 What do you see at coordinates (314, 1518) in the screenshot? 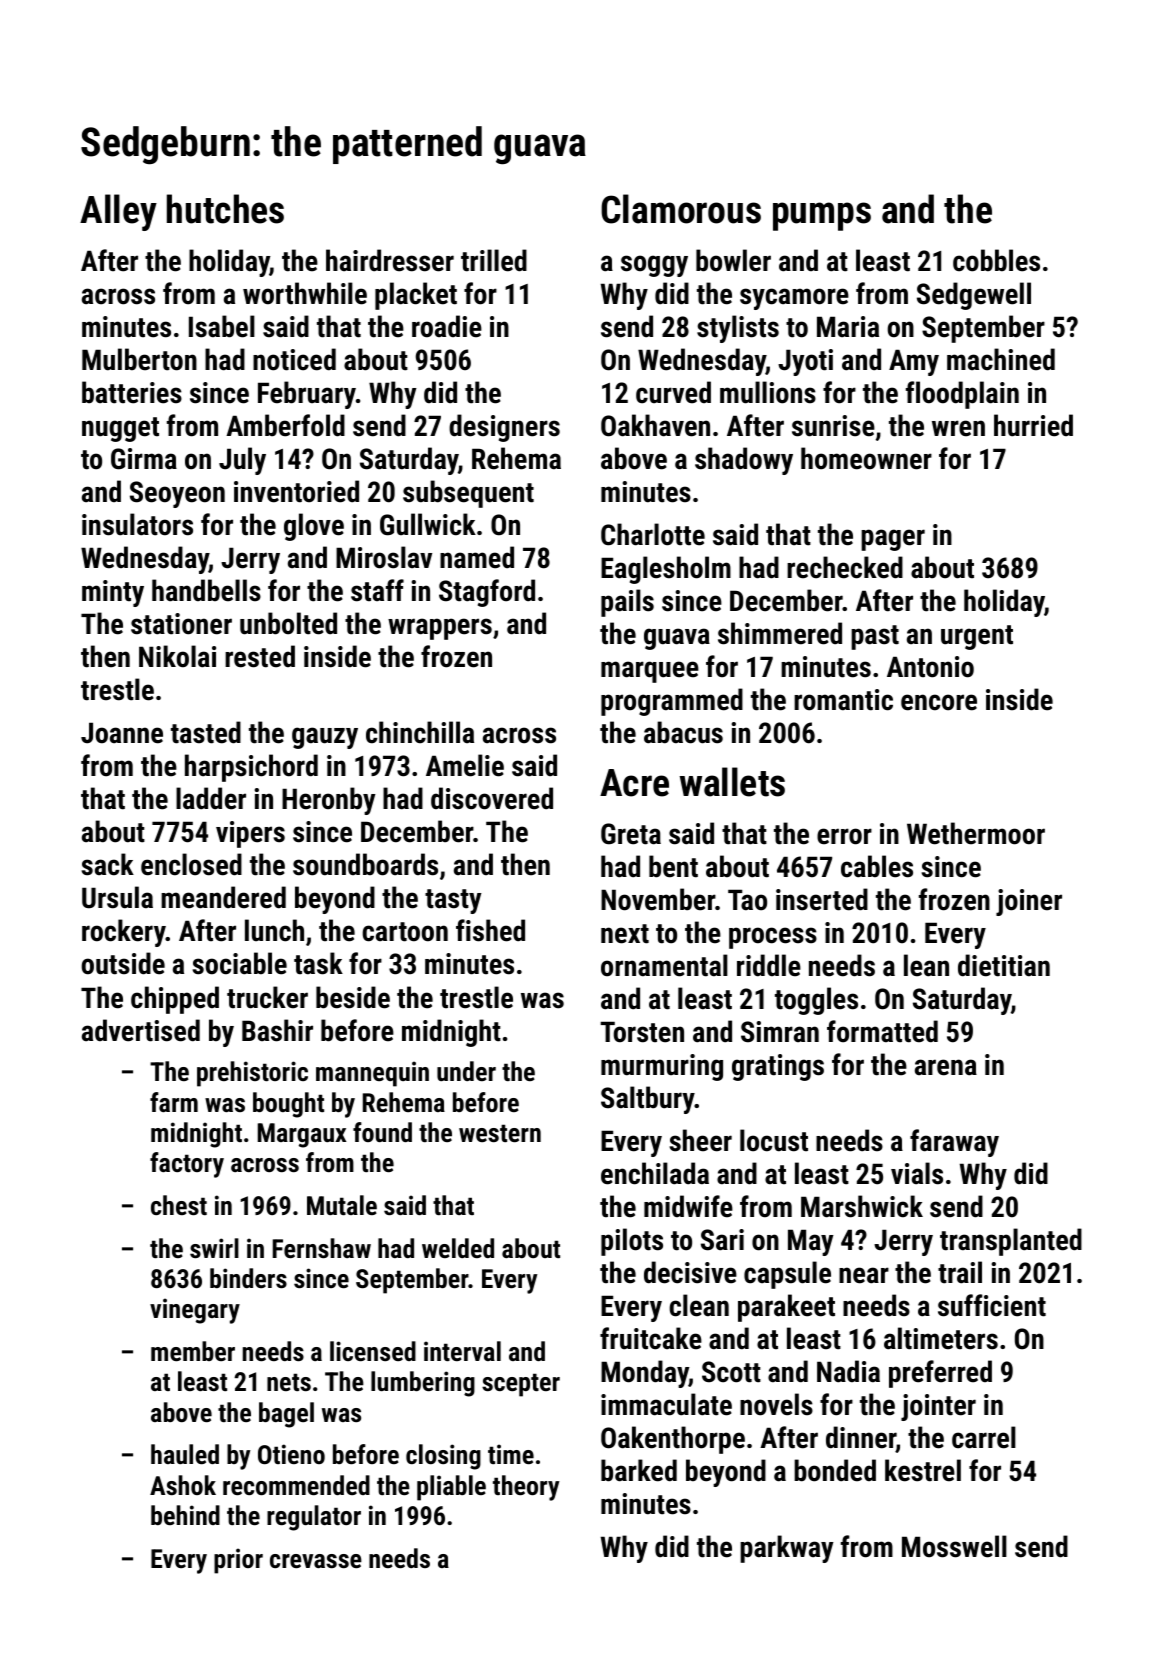
I see `regulator` at bounding box center [314, 1518].
